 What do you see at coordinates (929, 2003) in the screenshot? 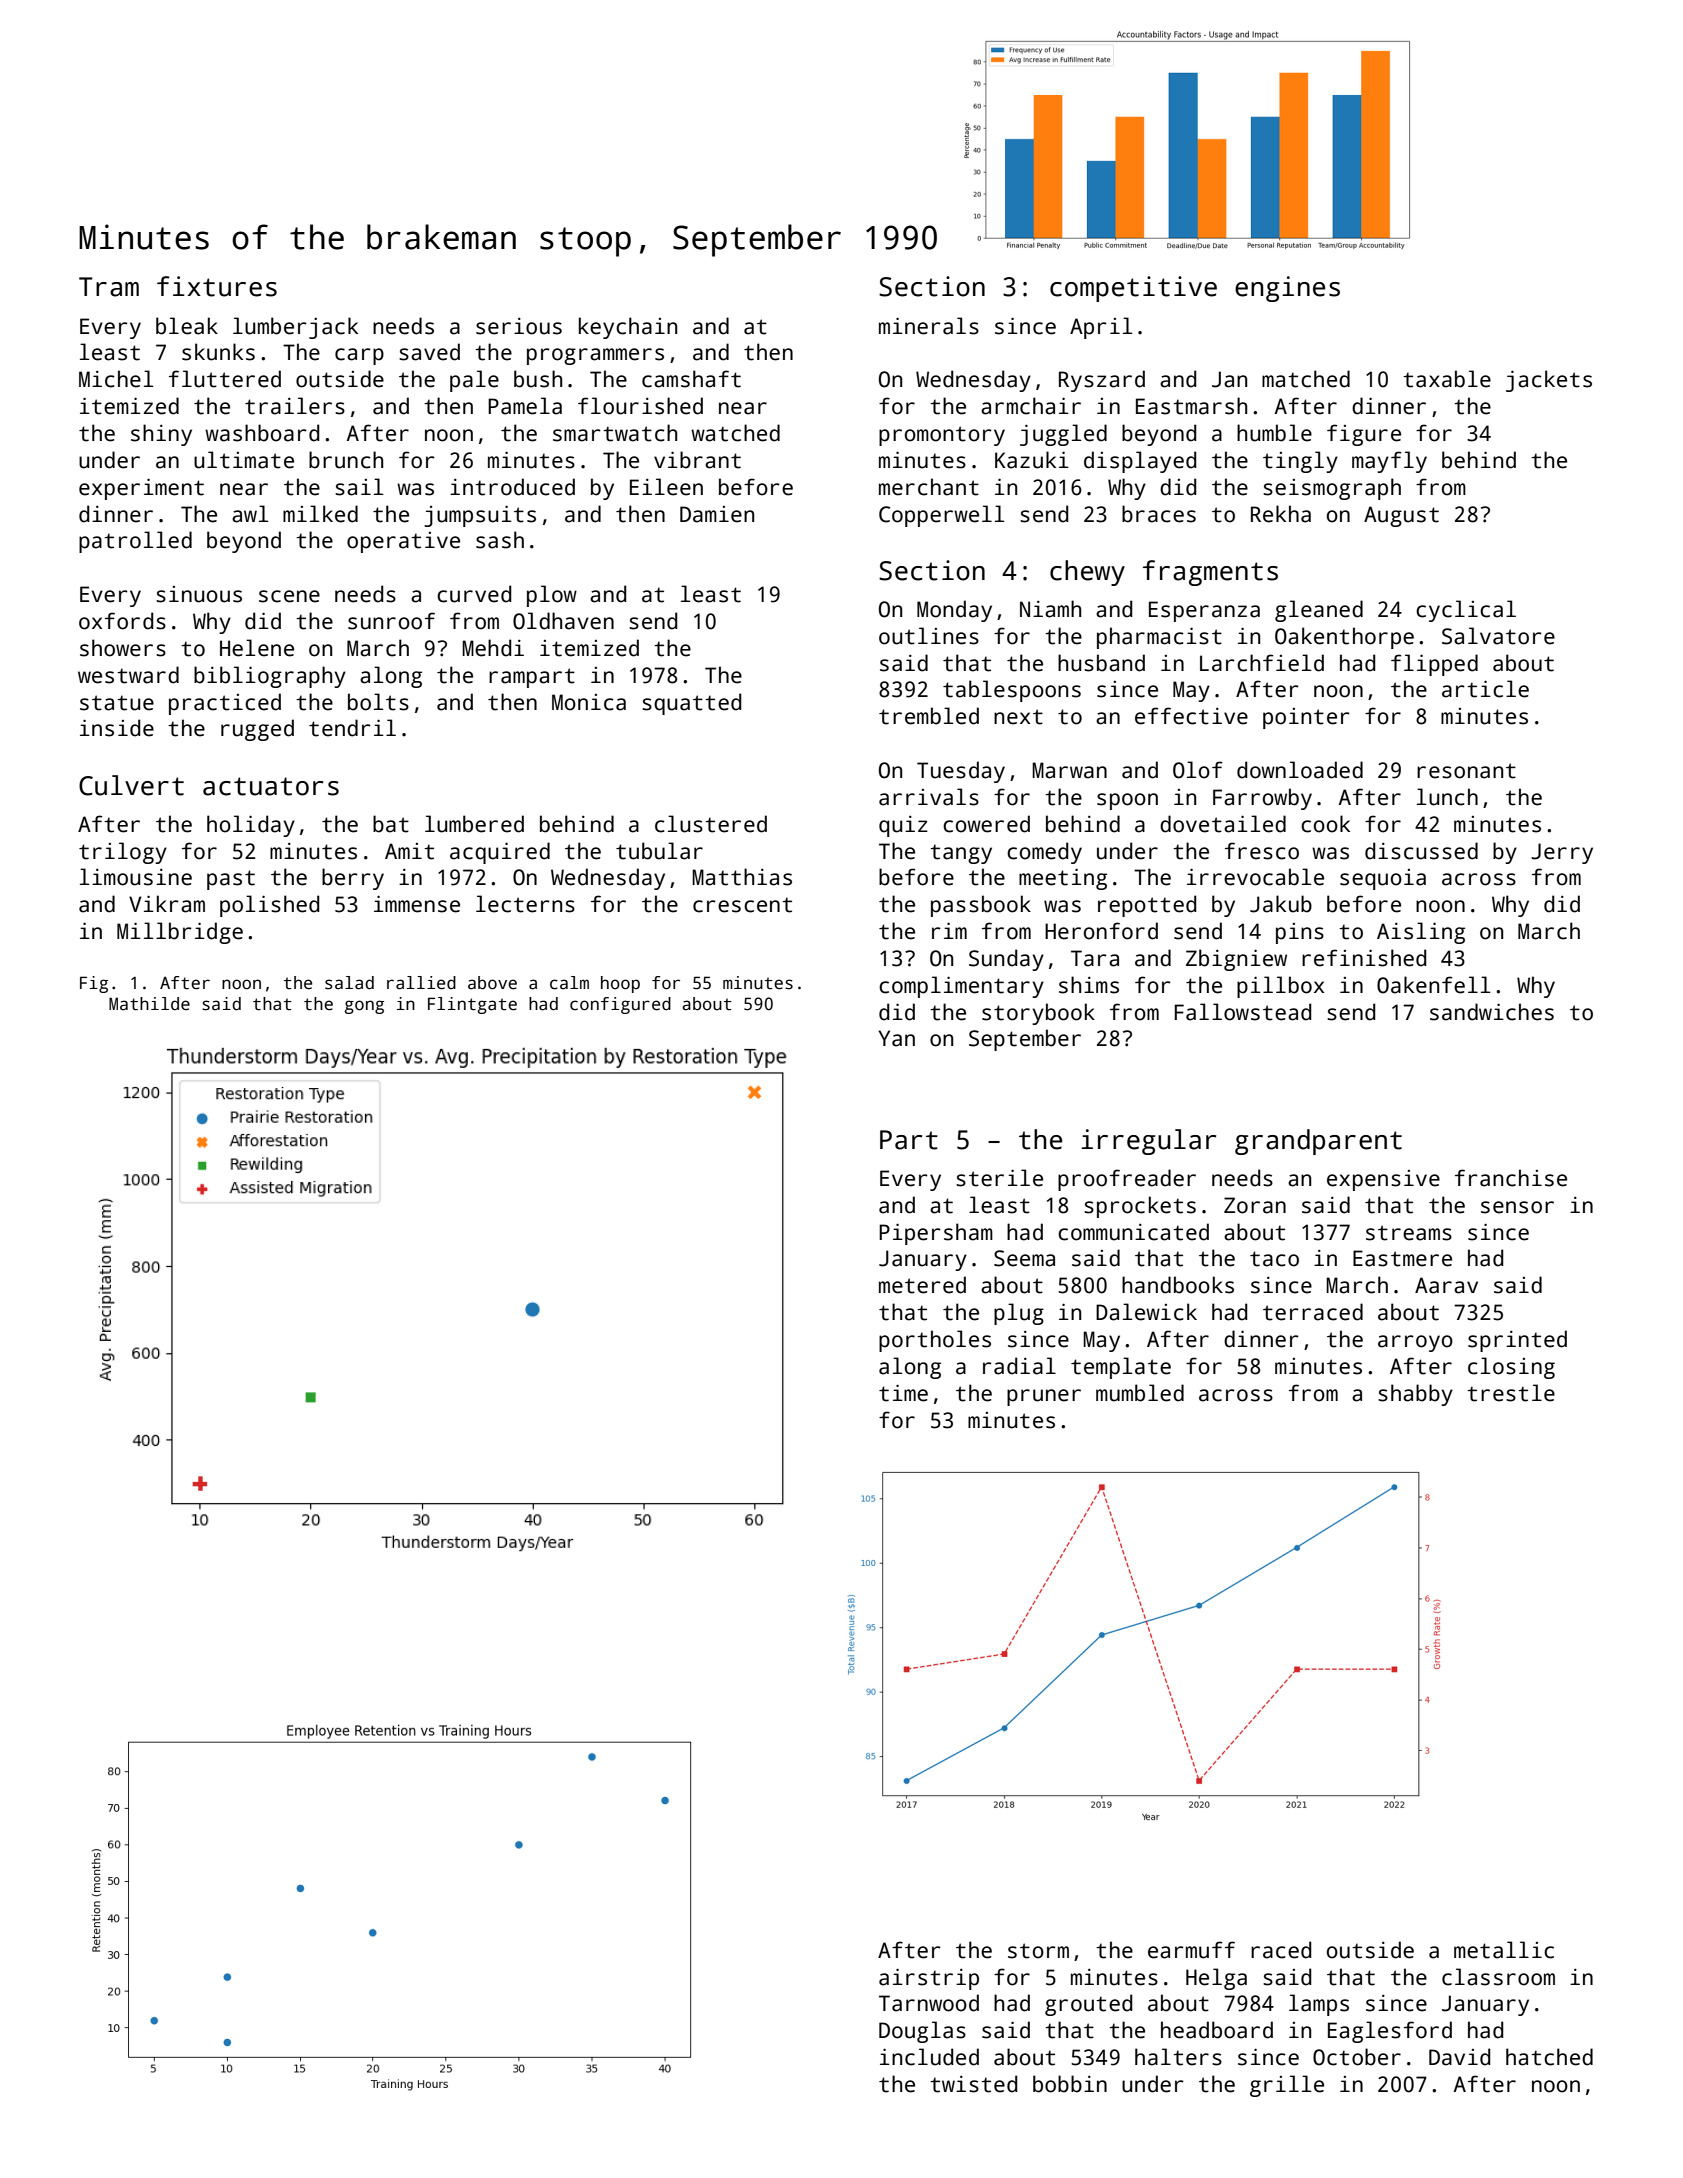
I see `Tarnwood` at bounding box center [929, 2003].
